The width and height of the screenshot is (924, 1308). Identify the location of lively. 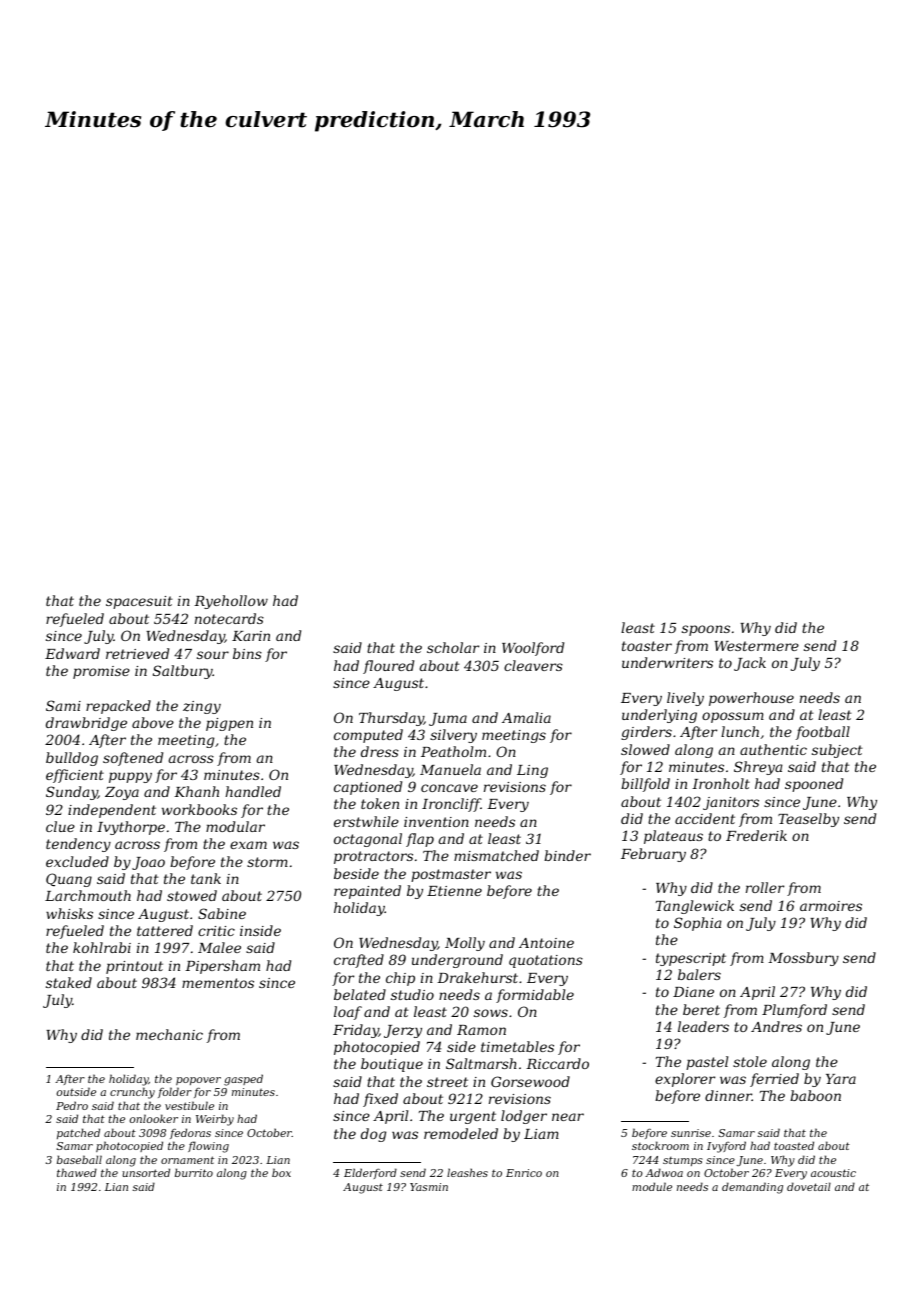
(685, 699).
